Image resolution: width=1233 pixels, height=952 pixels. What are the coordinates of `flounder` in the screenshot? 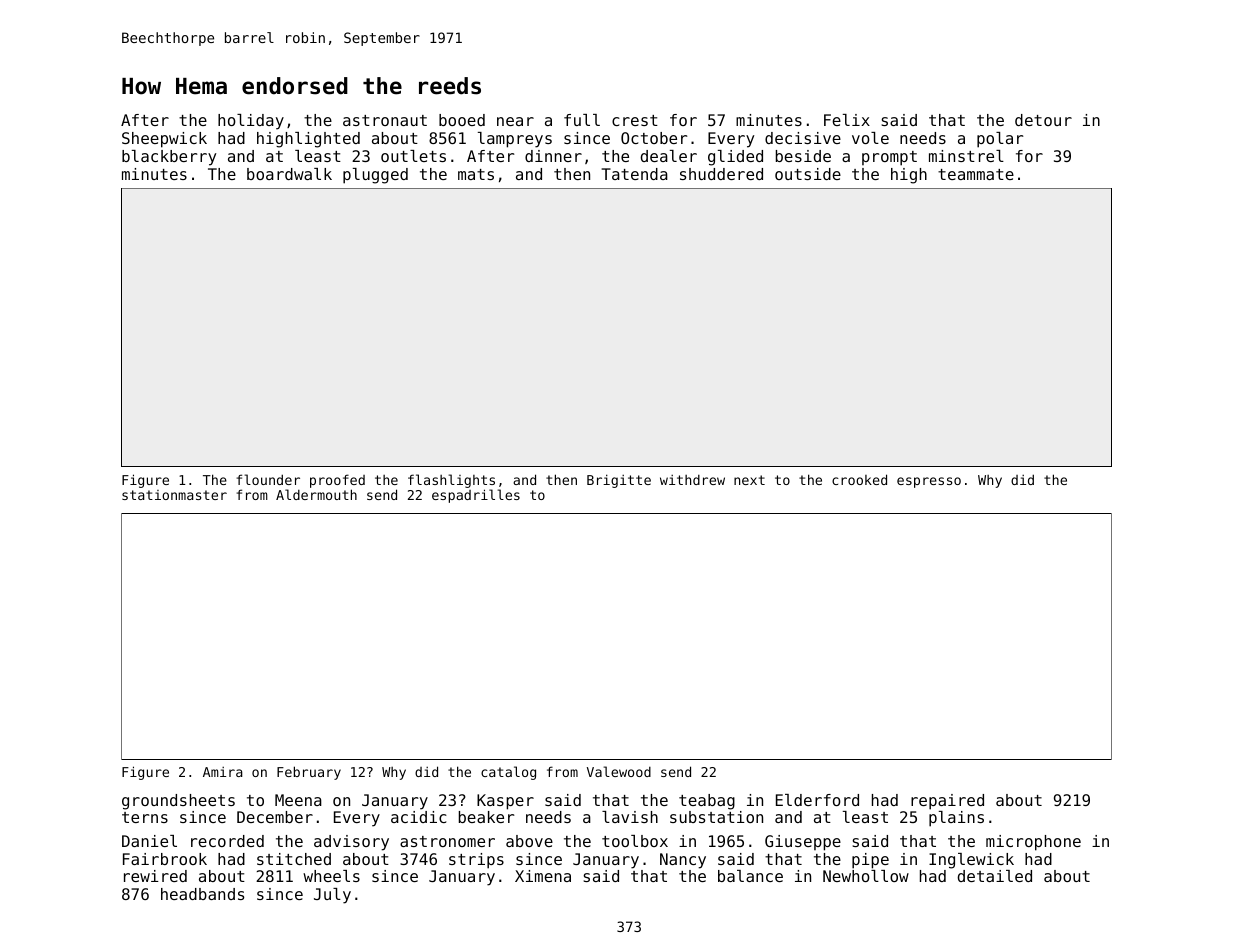 It's located at (268, 479).
